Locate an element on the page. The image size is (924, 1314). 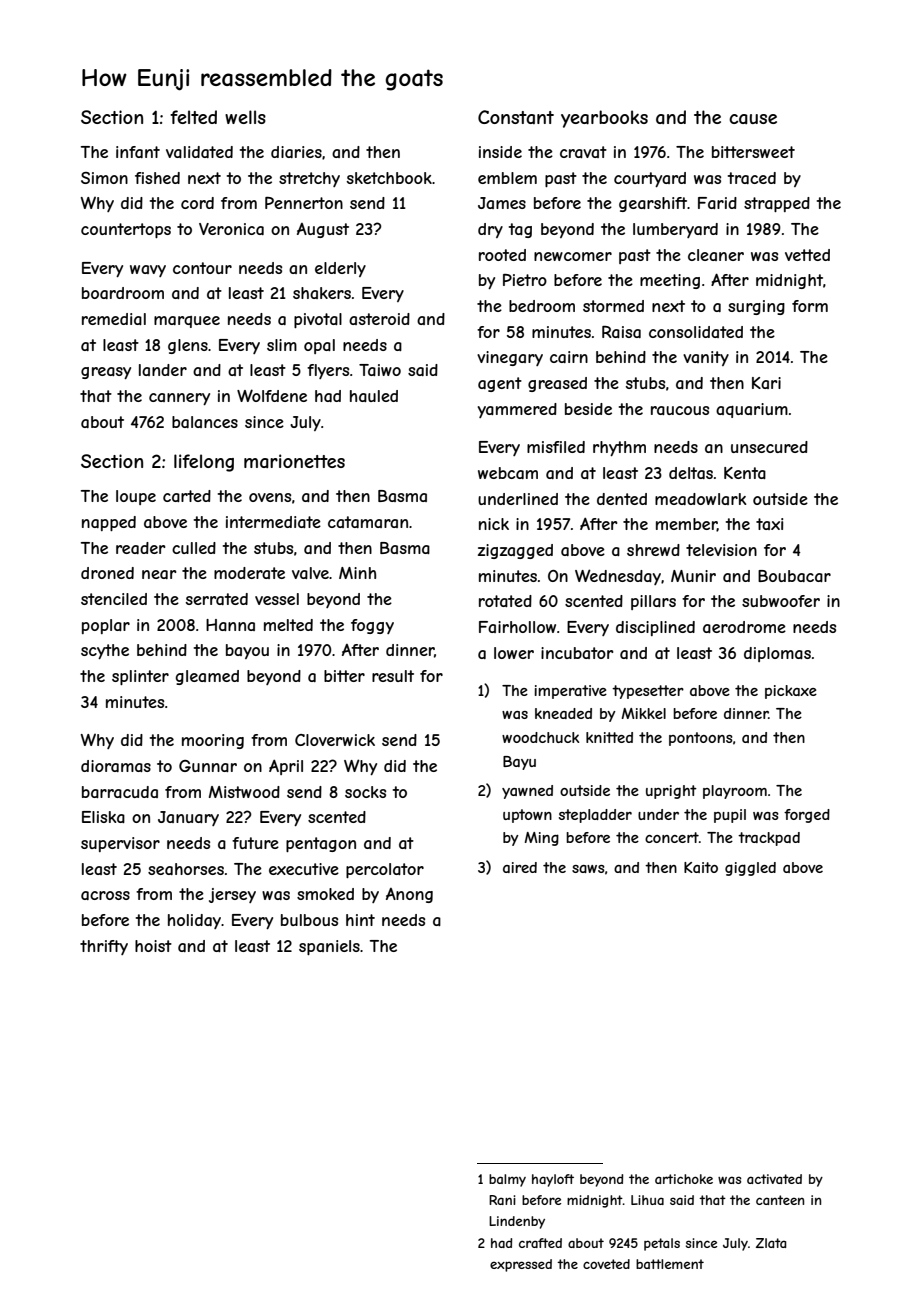
cleaner is located at coordinates (716, 255).
